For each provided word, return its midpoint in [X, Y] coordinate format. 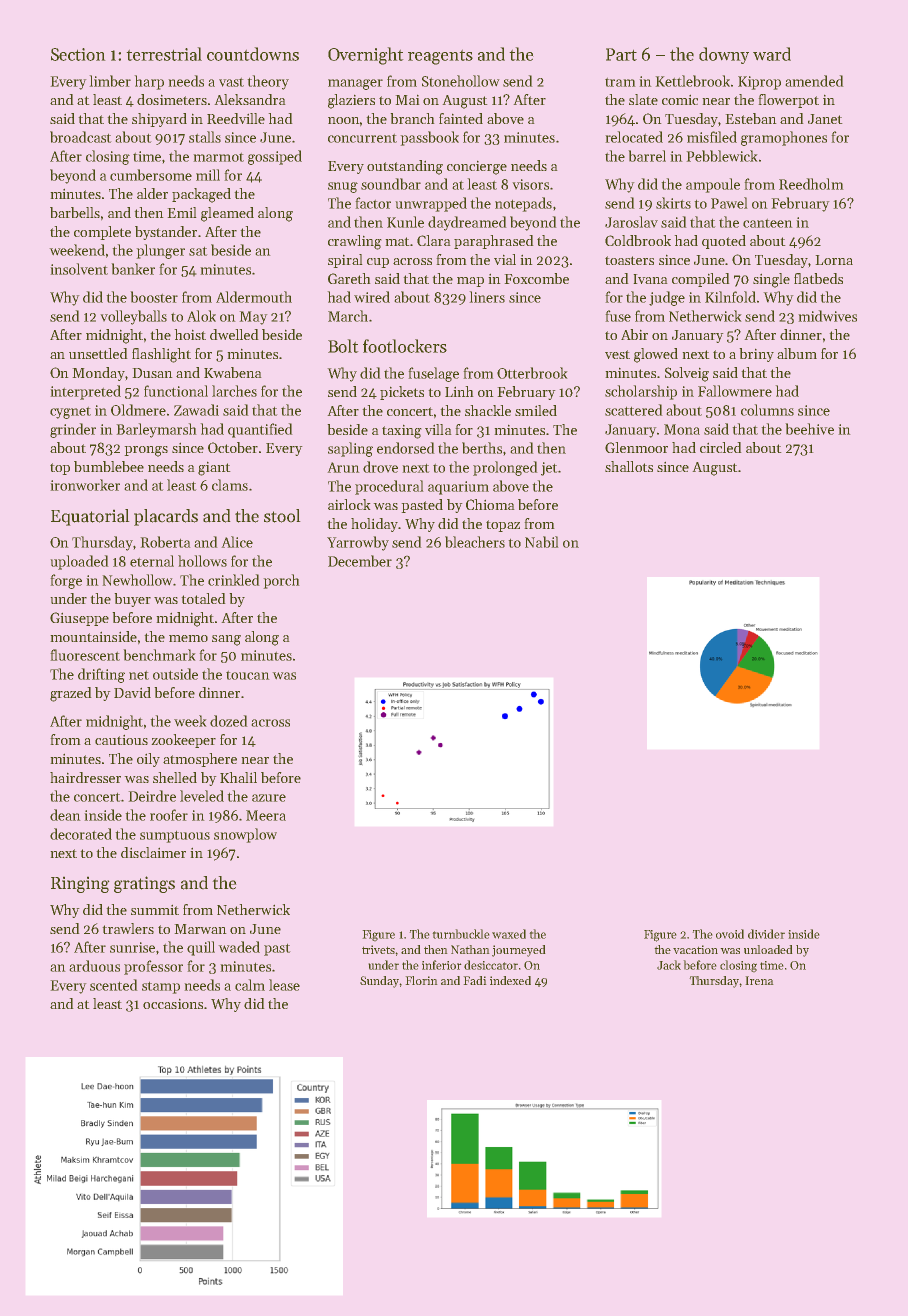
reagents [440, 57]
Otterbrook [532, 373]
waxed [509, 934]
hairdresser [85, 777]
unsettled [98, 353]
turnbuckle [461, 934]
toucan [248, 675]
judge [667, 298]
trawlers [128, 928]
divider [766, 934]
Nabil [542, 542]
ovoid [730, 934]
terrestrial [164, 54]
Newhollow [138, 580]
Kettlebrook [692, 81]
